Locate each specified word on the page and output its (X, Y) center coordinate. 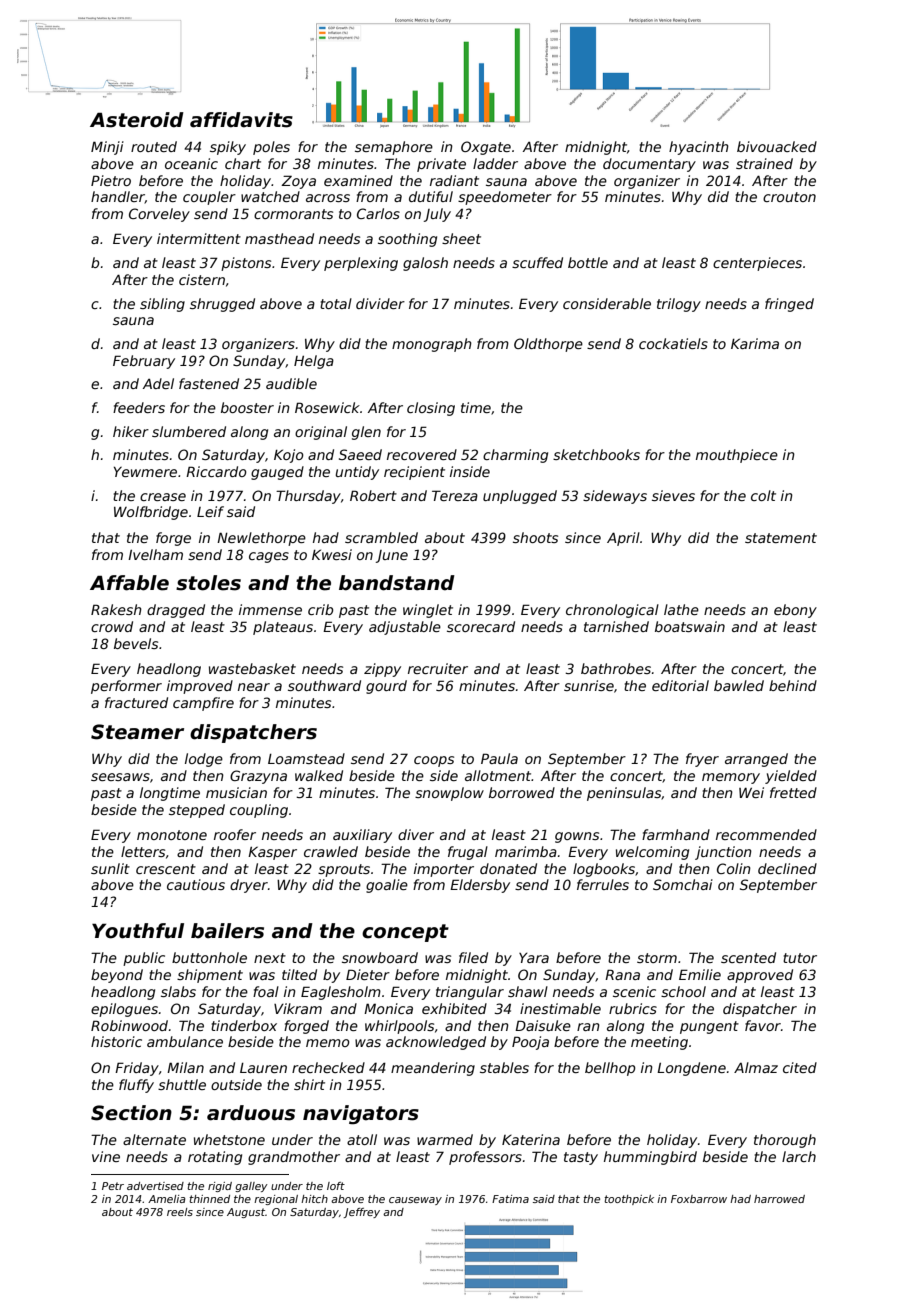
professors (485, 1158)
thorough (785, 1141)
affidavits (241, 120)
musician (236, 792)
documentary (649, 165)
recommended (766, 834)
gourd (386, 687)
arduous (251, 1113)
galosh (425, 264)
